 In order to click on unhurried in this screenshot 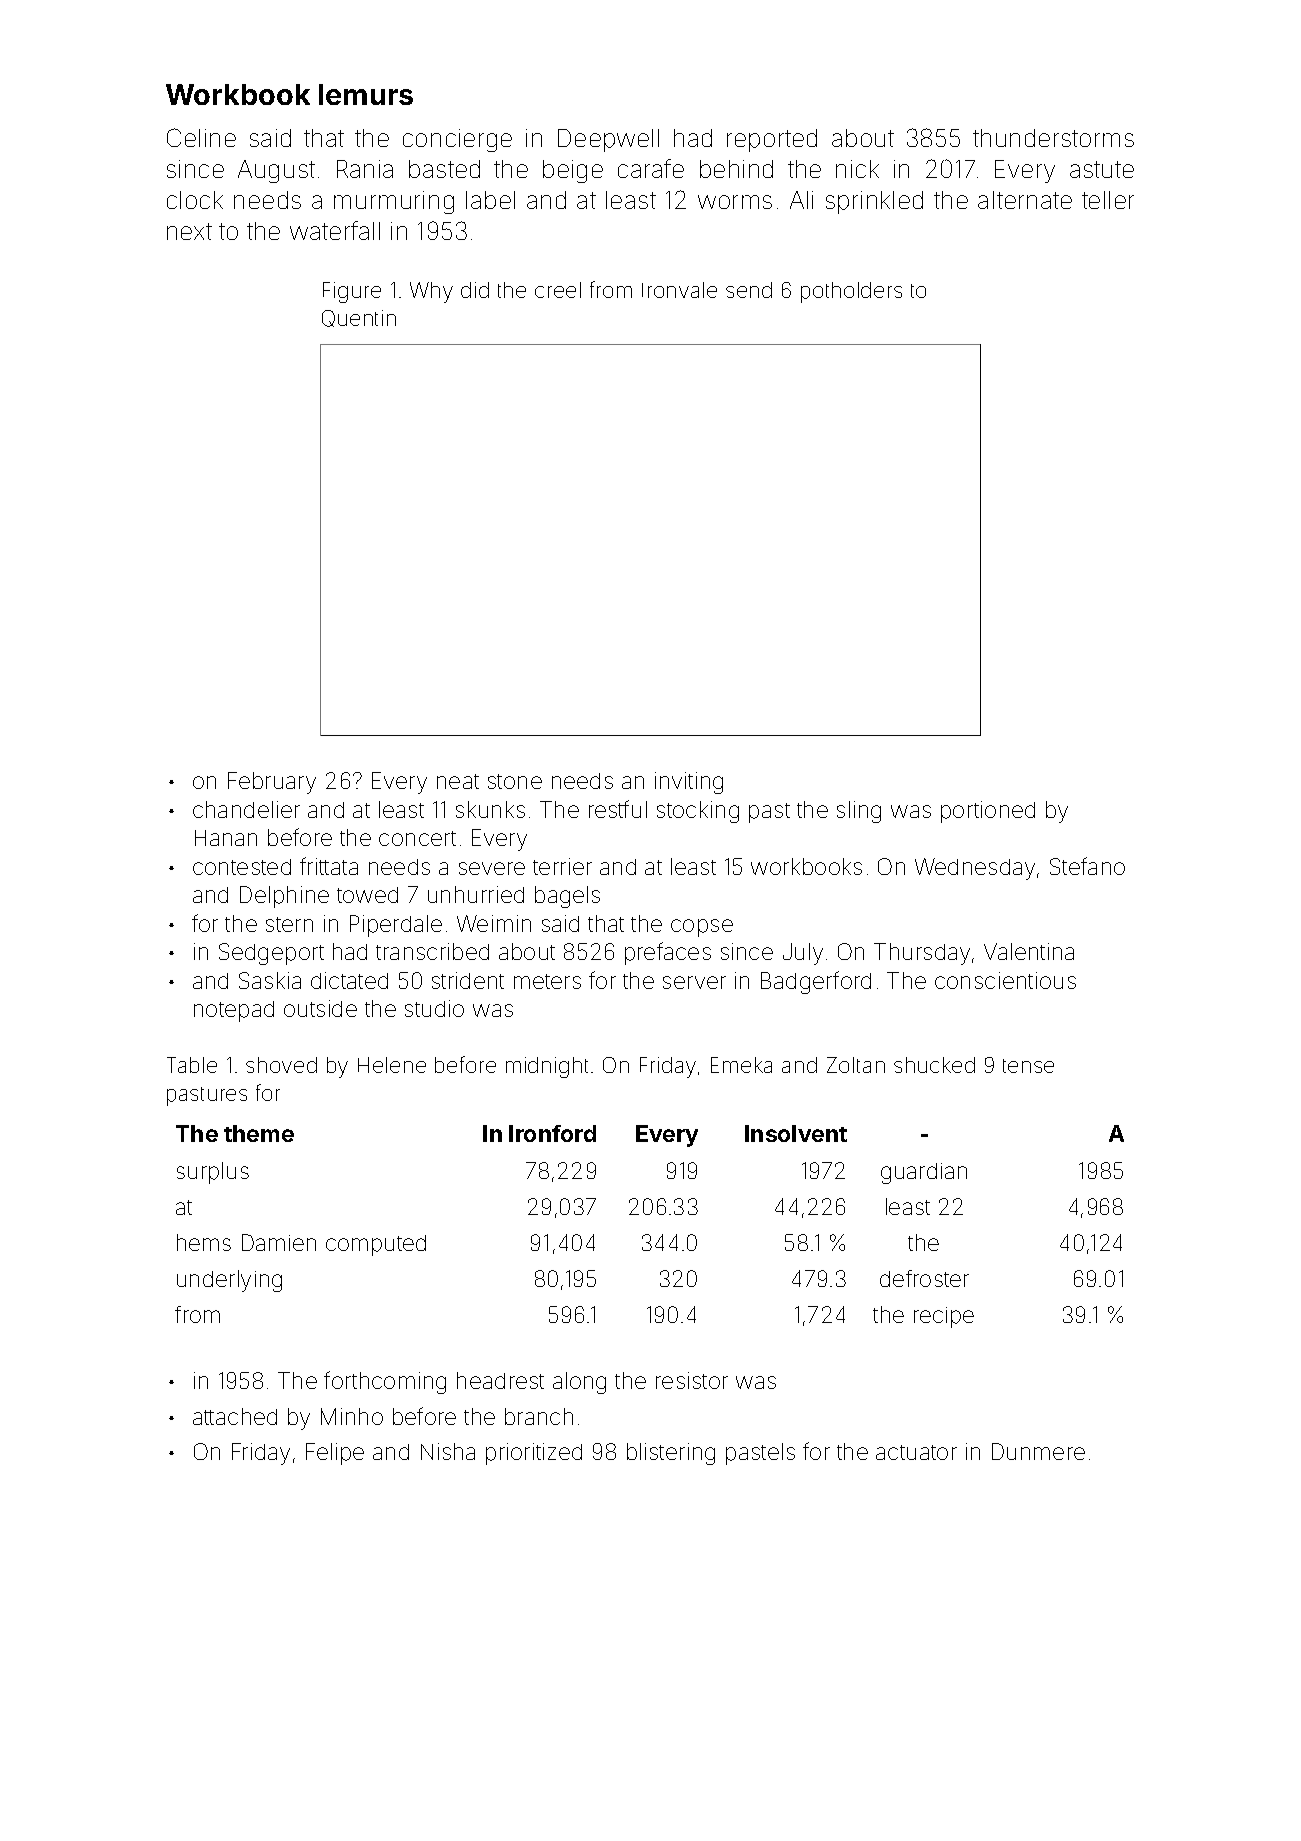, I will do `click(476, 894)`.
